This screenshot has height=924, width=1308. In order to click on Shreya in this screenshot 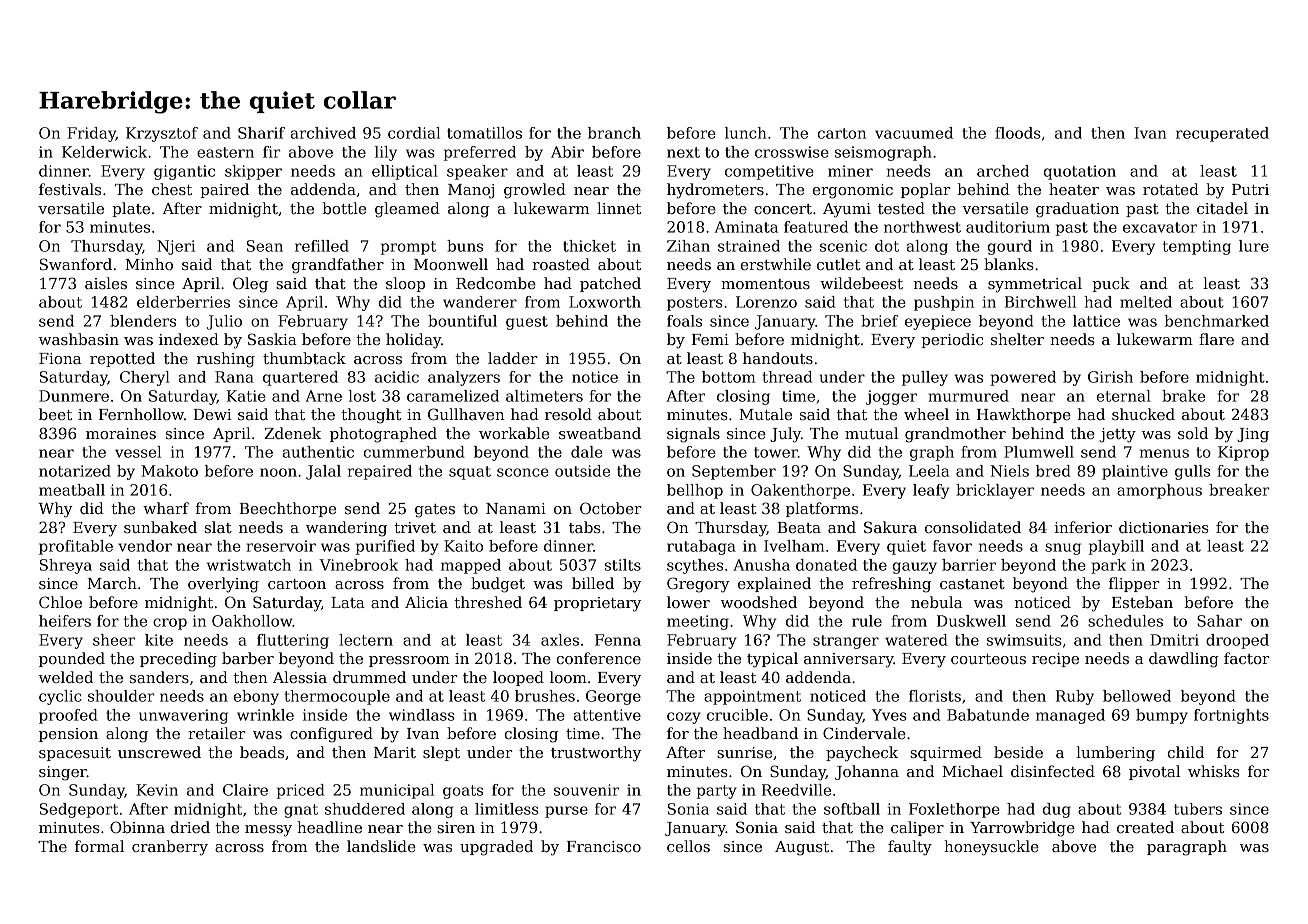, I will do `click(66, 566)`.
